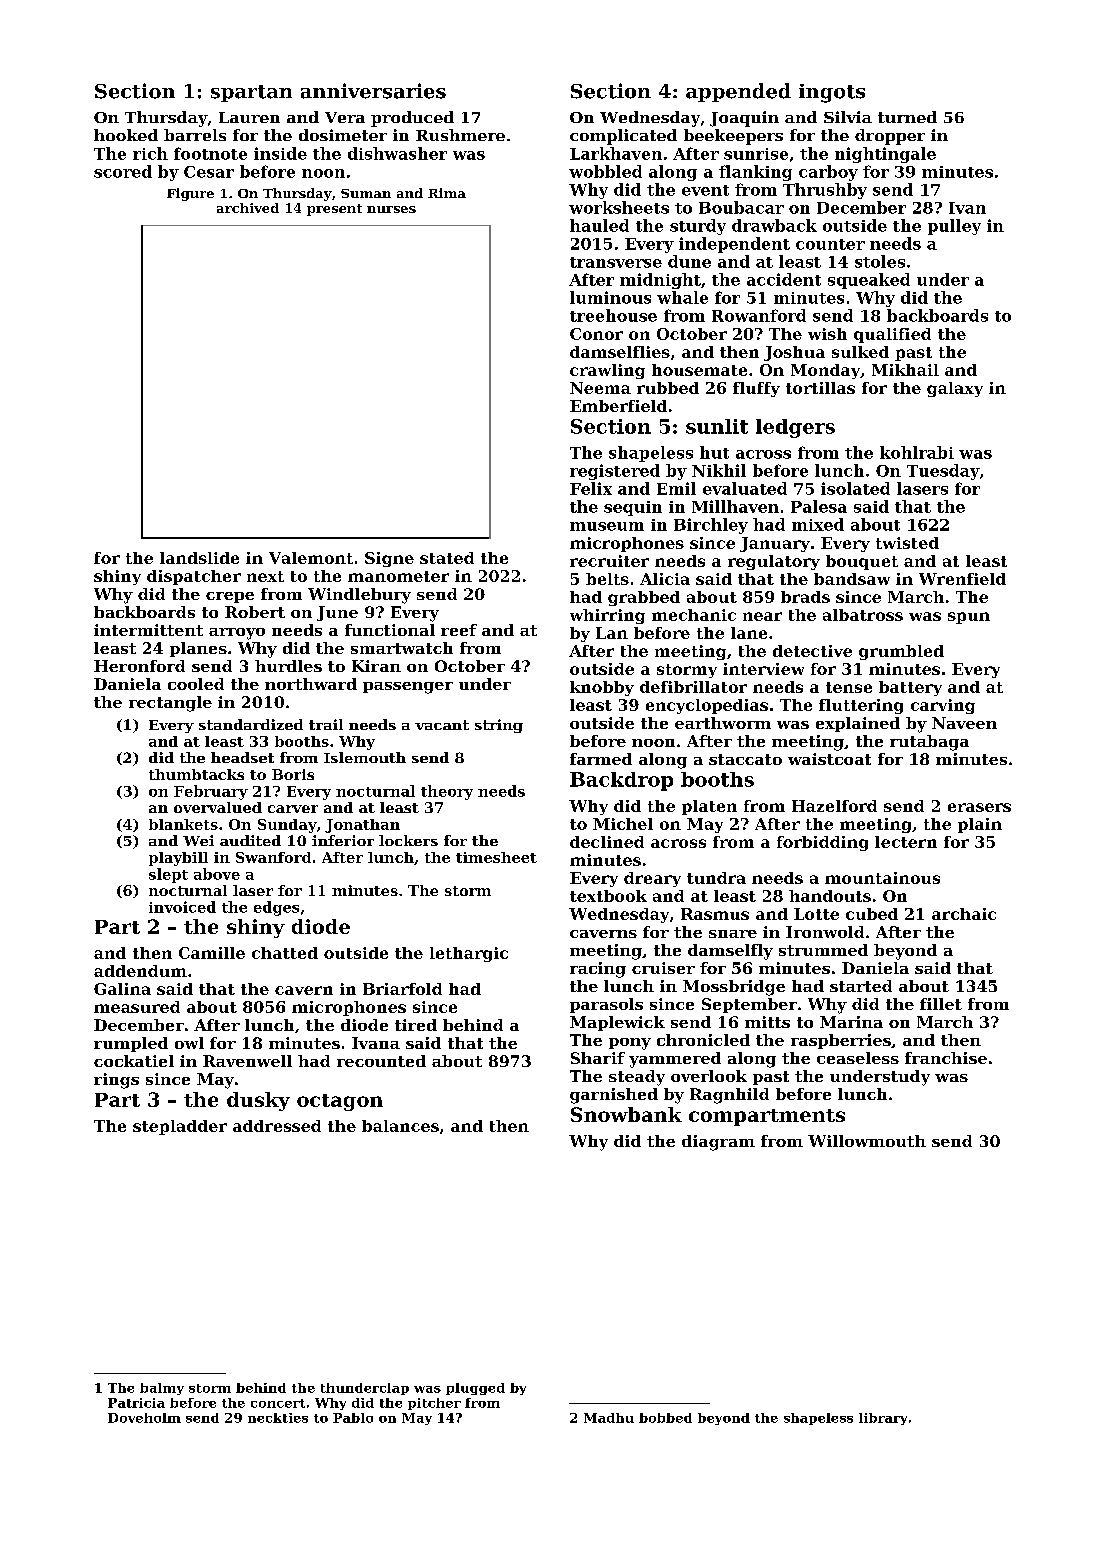  Describe the element at coordinates (665, 1418) in the image. I see `bobbed` at that location.
